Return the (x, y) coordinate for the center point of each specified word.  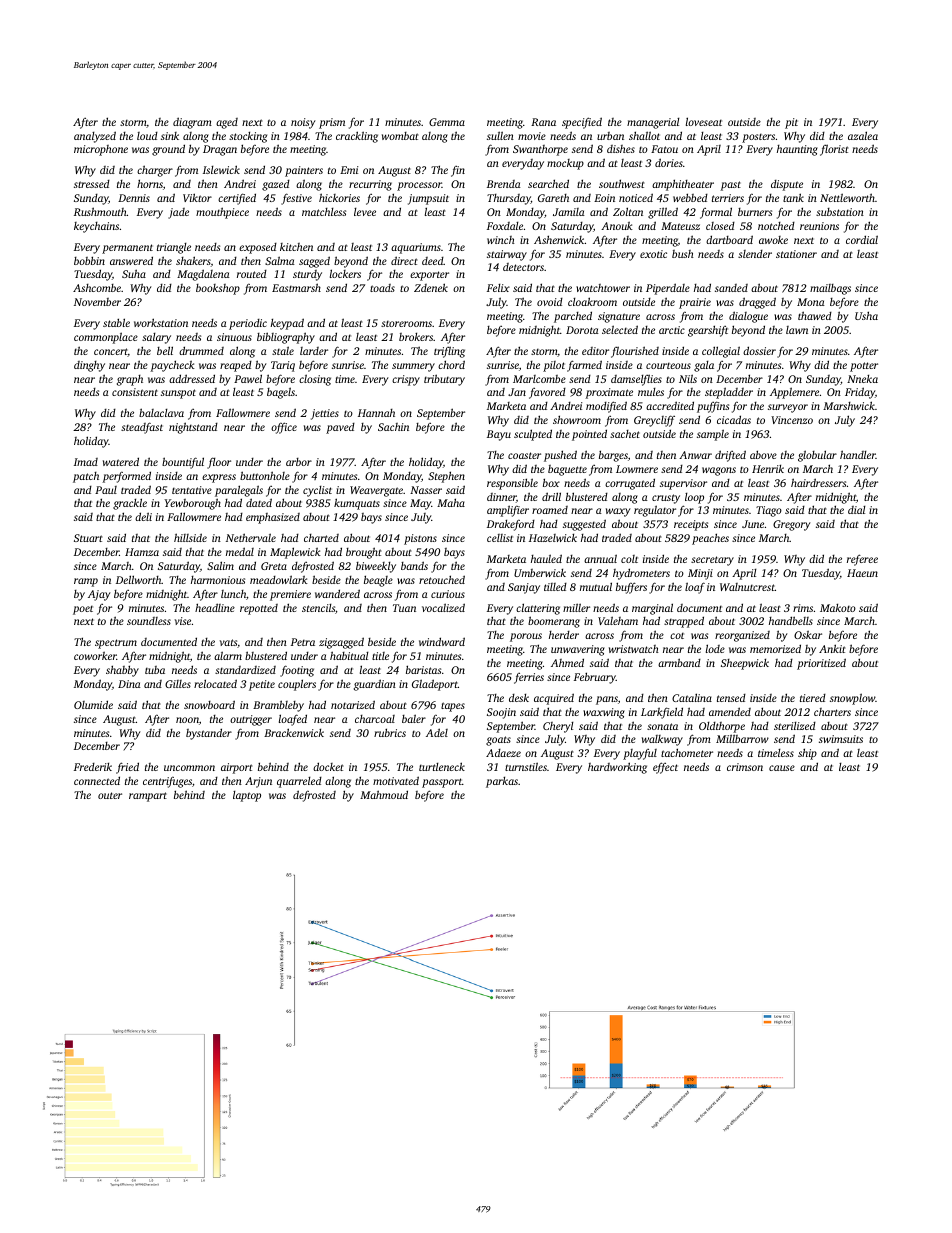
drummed (201, 350)
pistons (420, 539)
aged (227, 123)
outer (110, 795)
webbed (690, 197)
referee (862, 560)
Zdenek (431, 287)
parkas (502, 782)
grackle (130, 504)
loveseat (704, 121)
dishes (621, 149)
